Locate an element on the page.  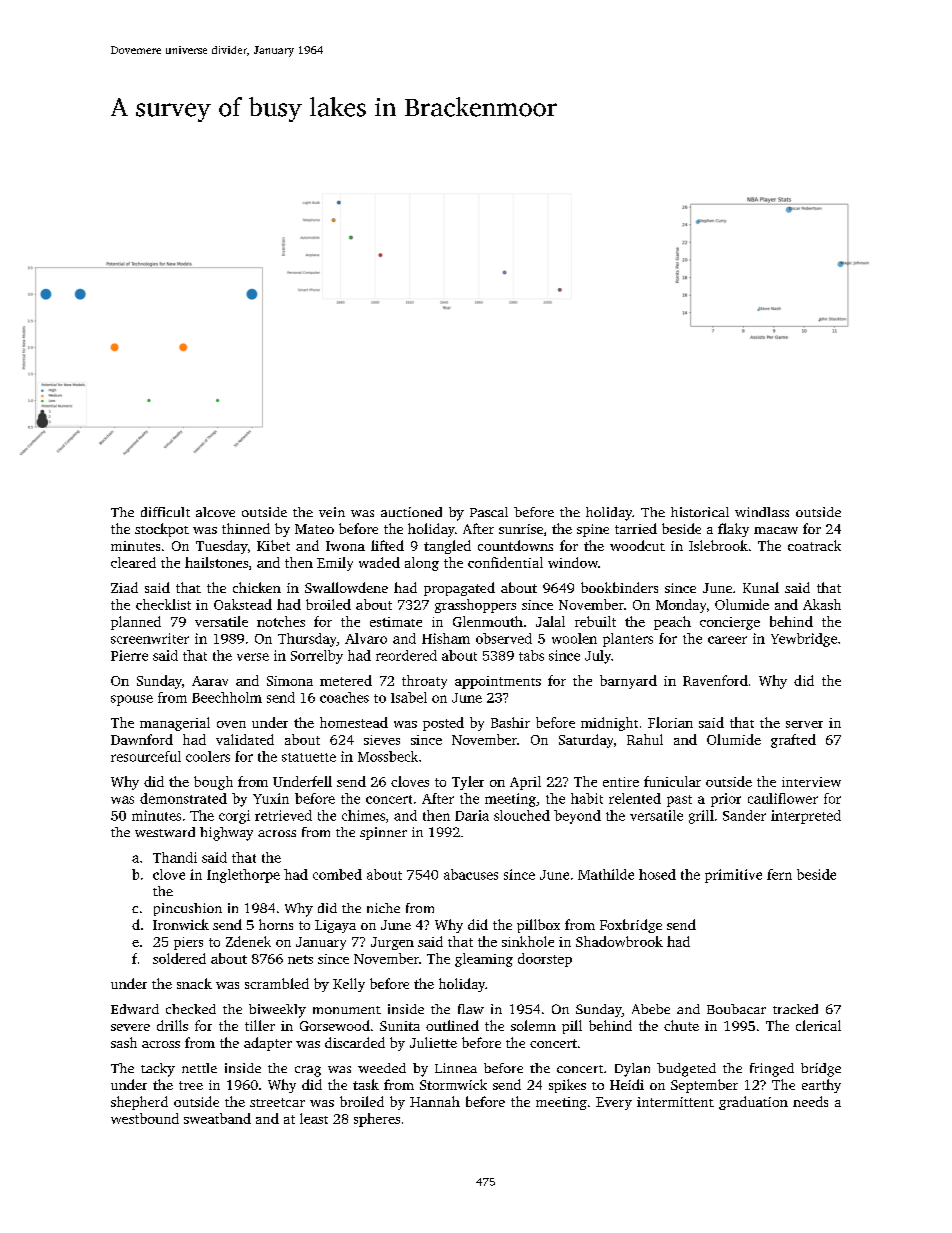
thinned is located at coordinates (246, 528).
